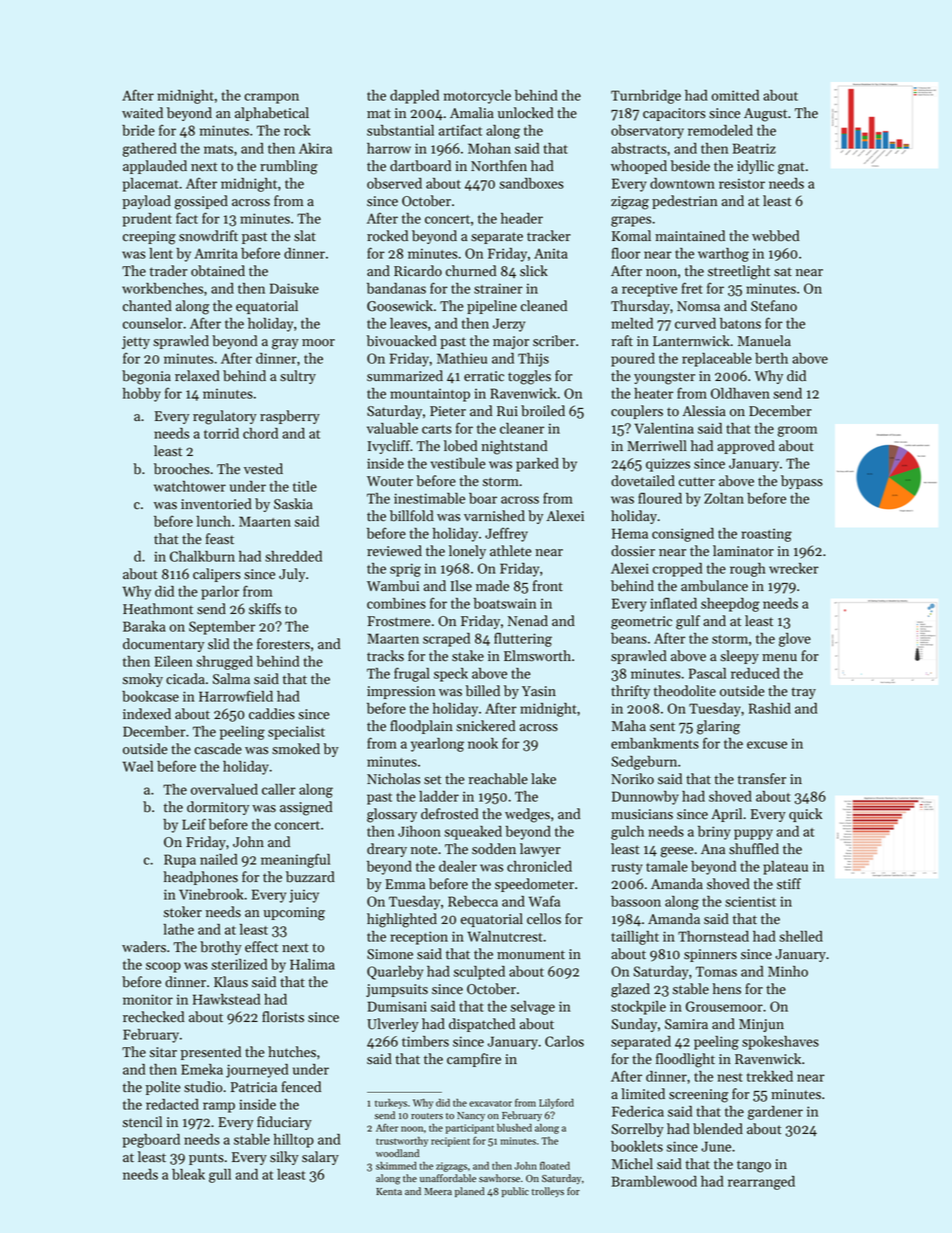 The image size is (952, 1233). I want to click on tray, so click(804, 693).
